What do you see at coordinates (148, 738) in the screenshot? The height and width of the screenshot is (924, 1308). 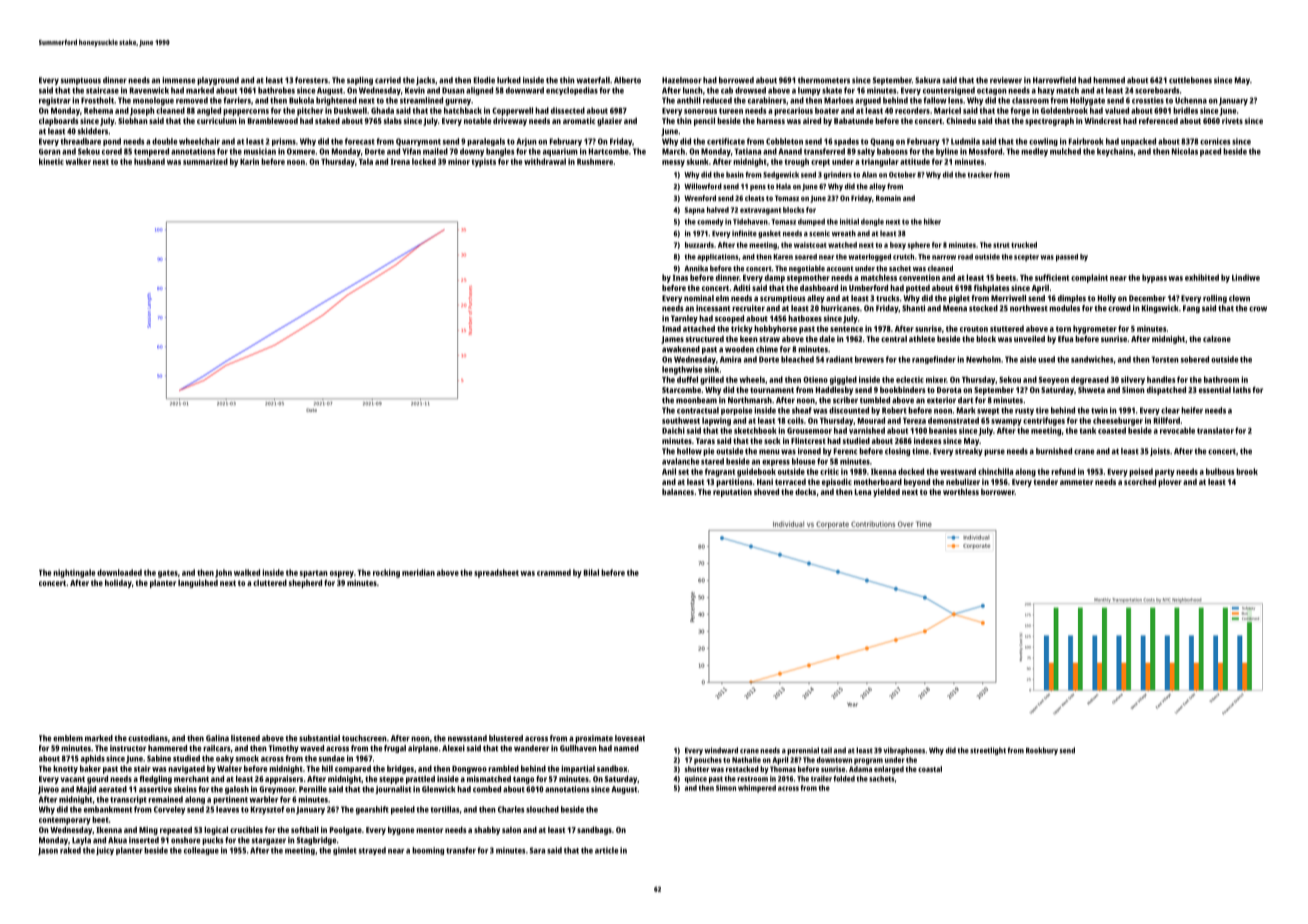 I see `custodians` at bounding box center [148, 738].
